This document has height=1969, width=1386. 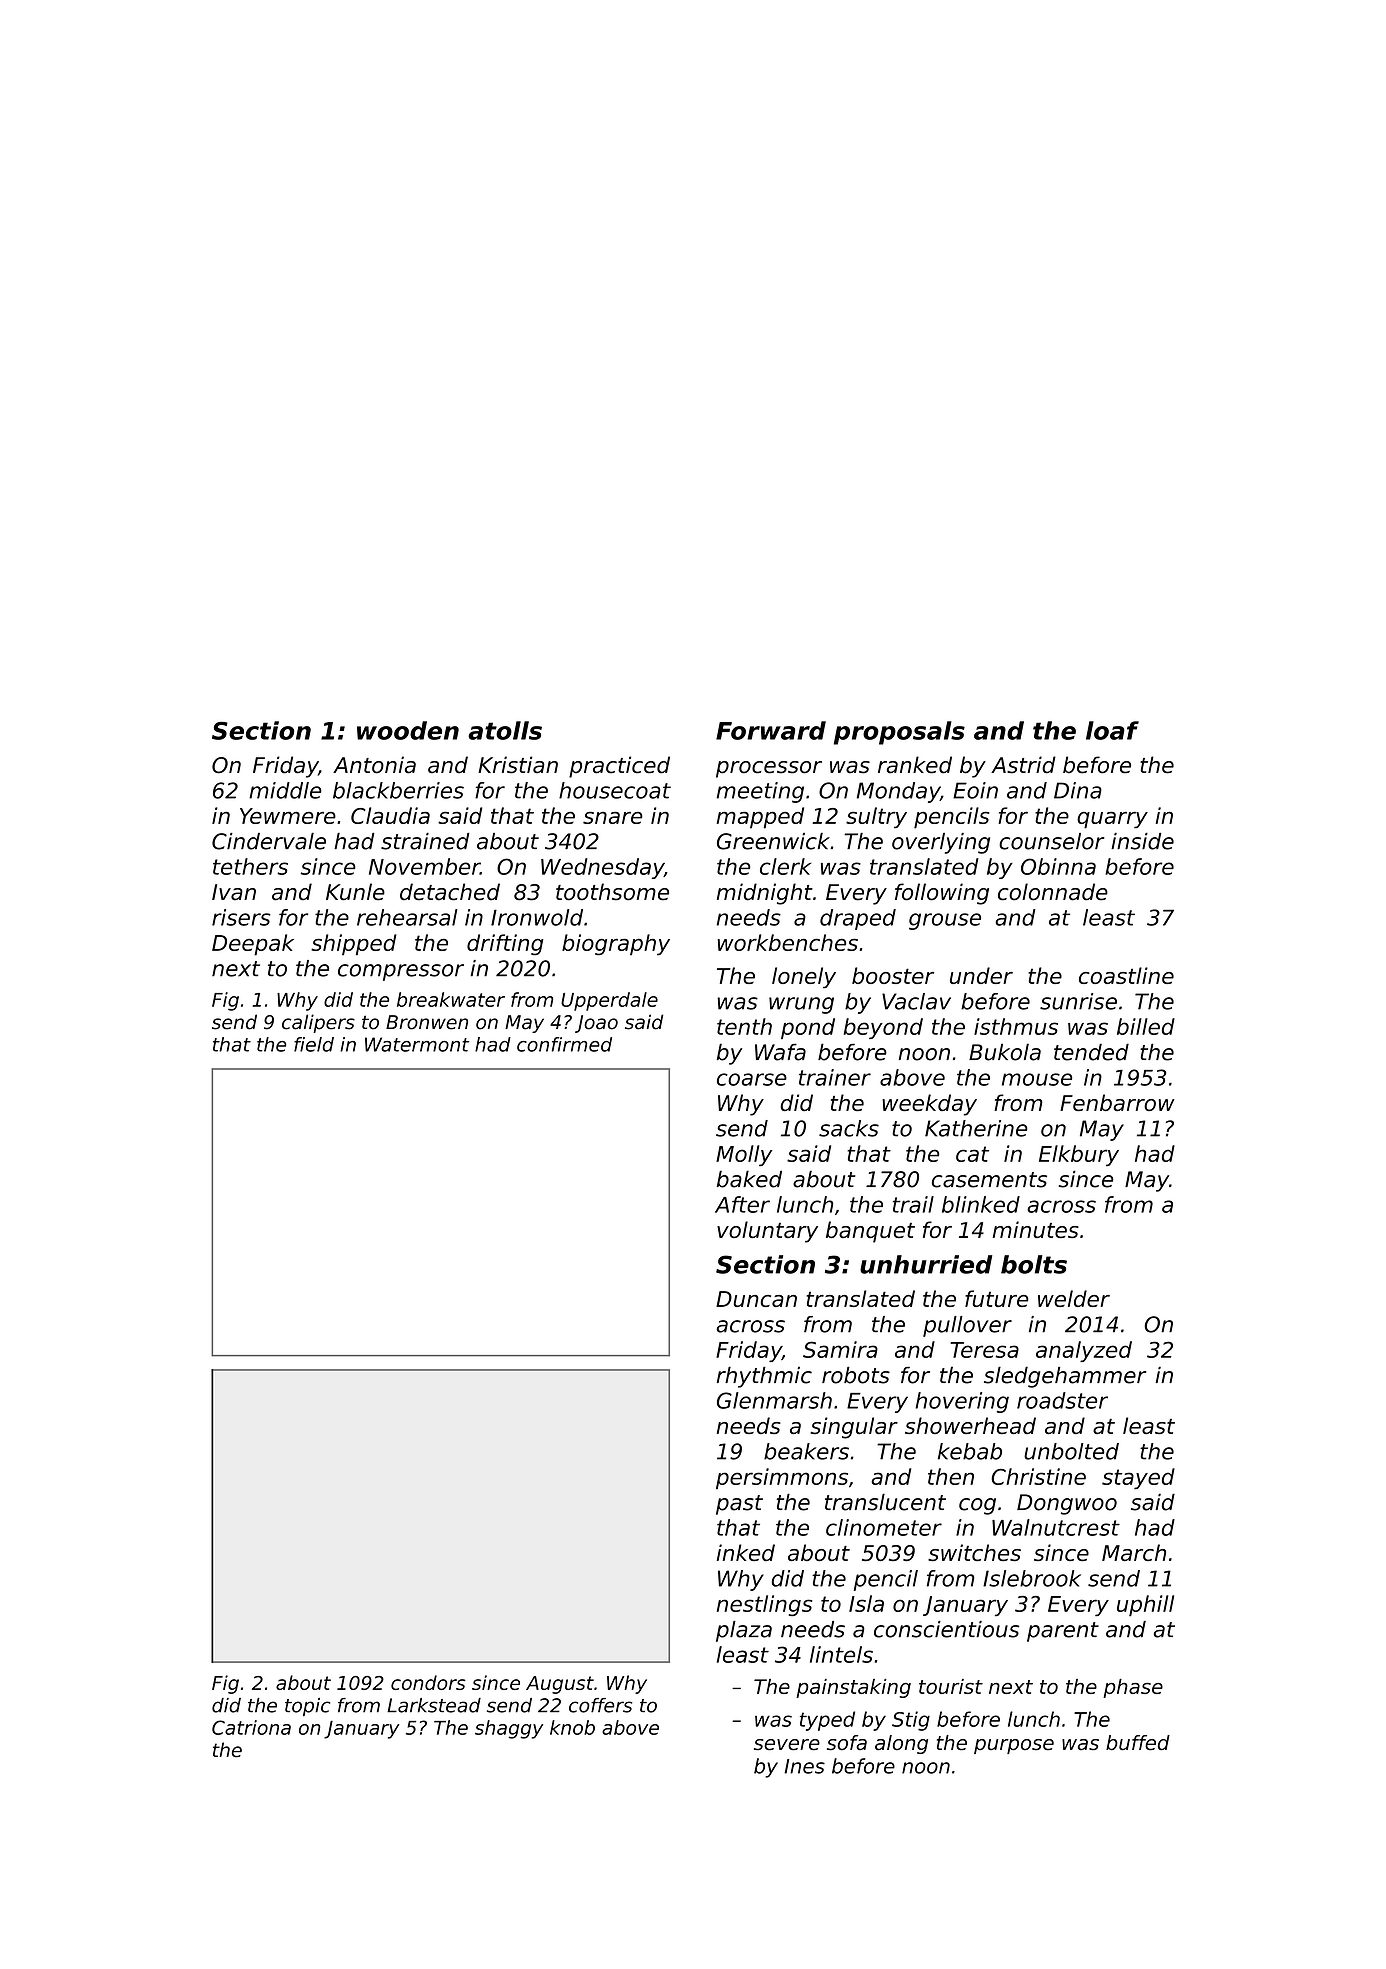 I want to click on hovering, so click(x=962, y=1402).
